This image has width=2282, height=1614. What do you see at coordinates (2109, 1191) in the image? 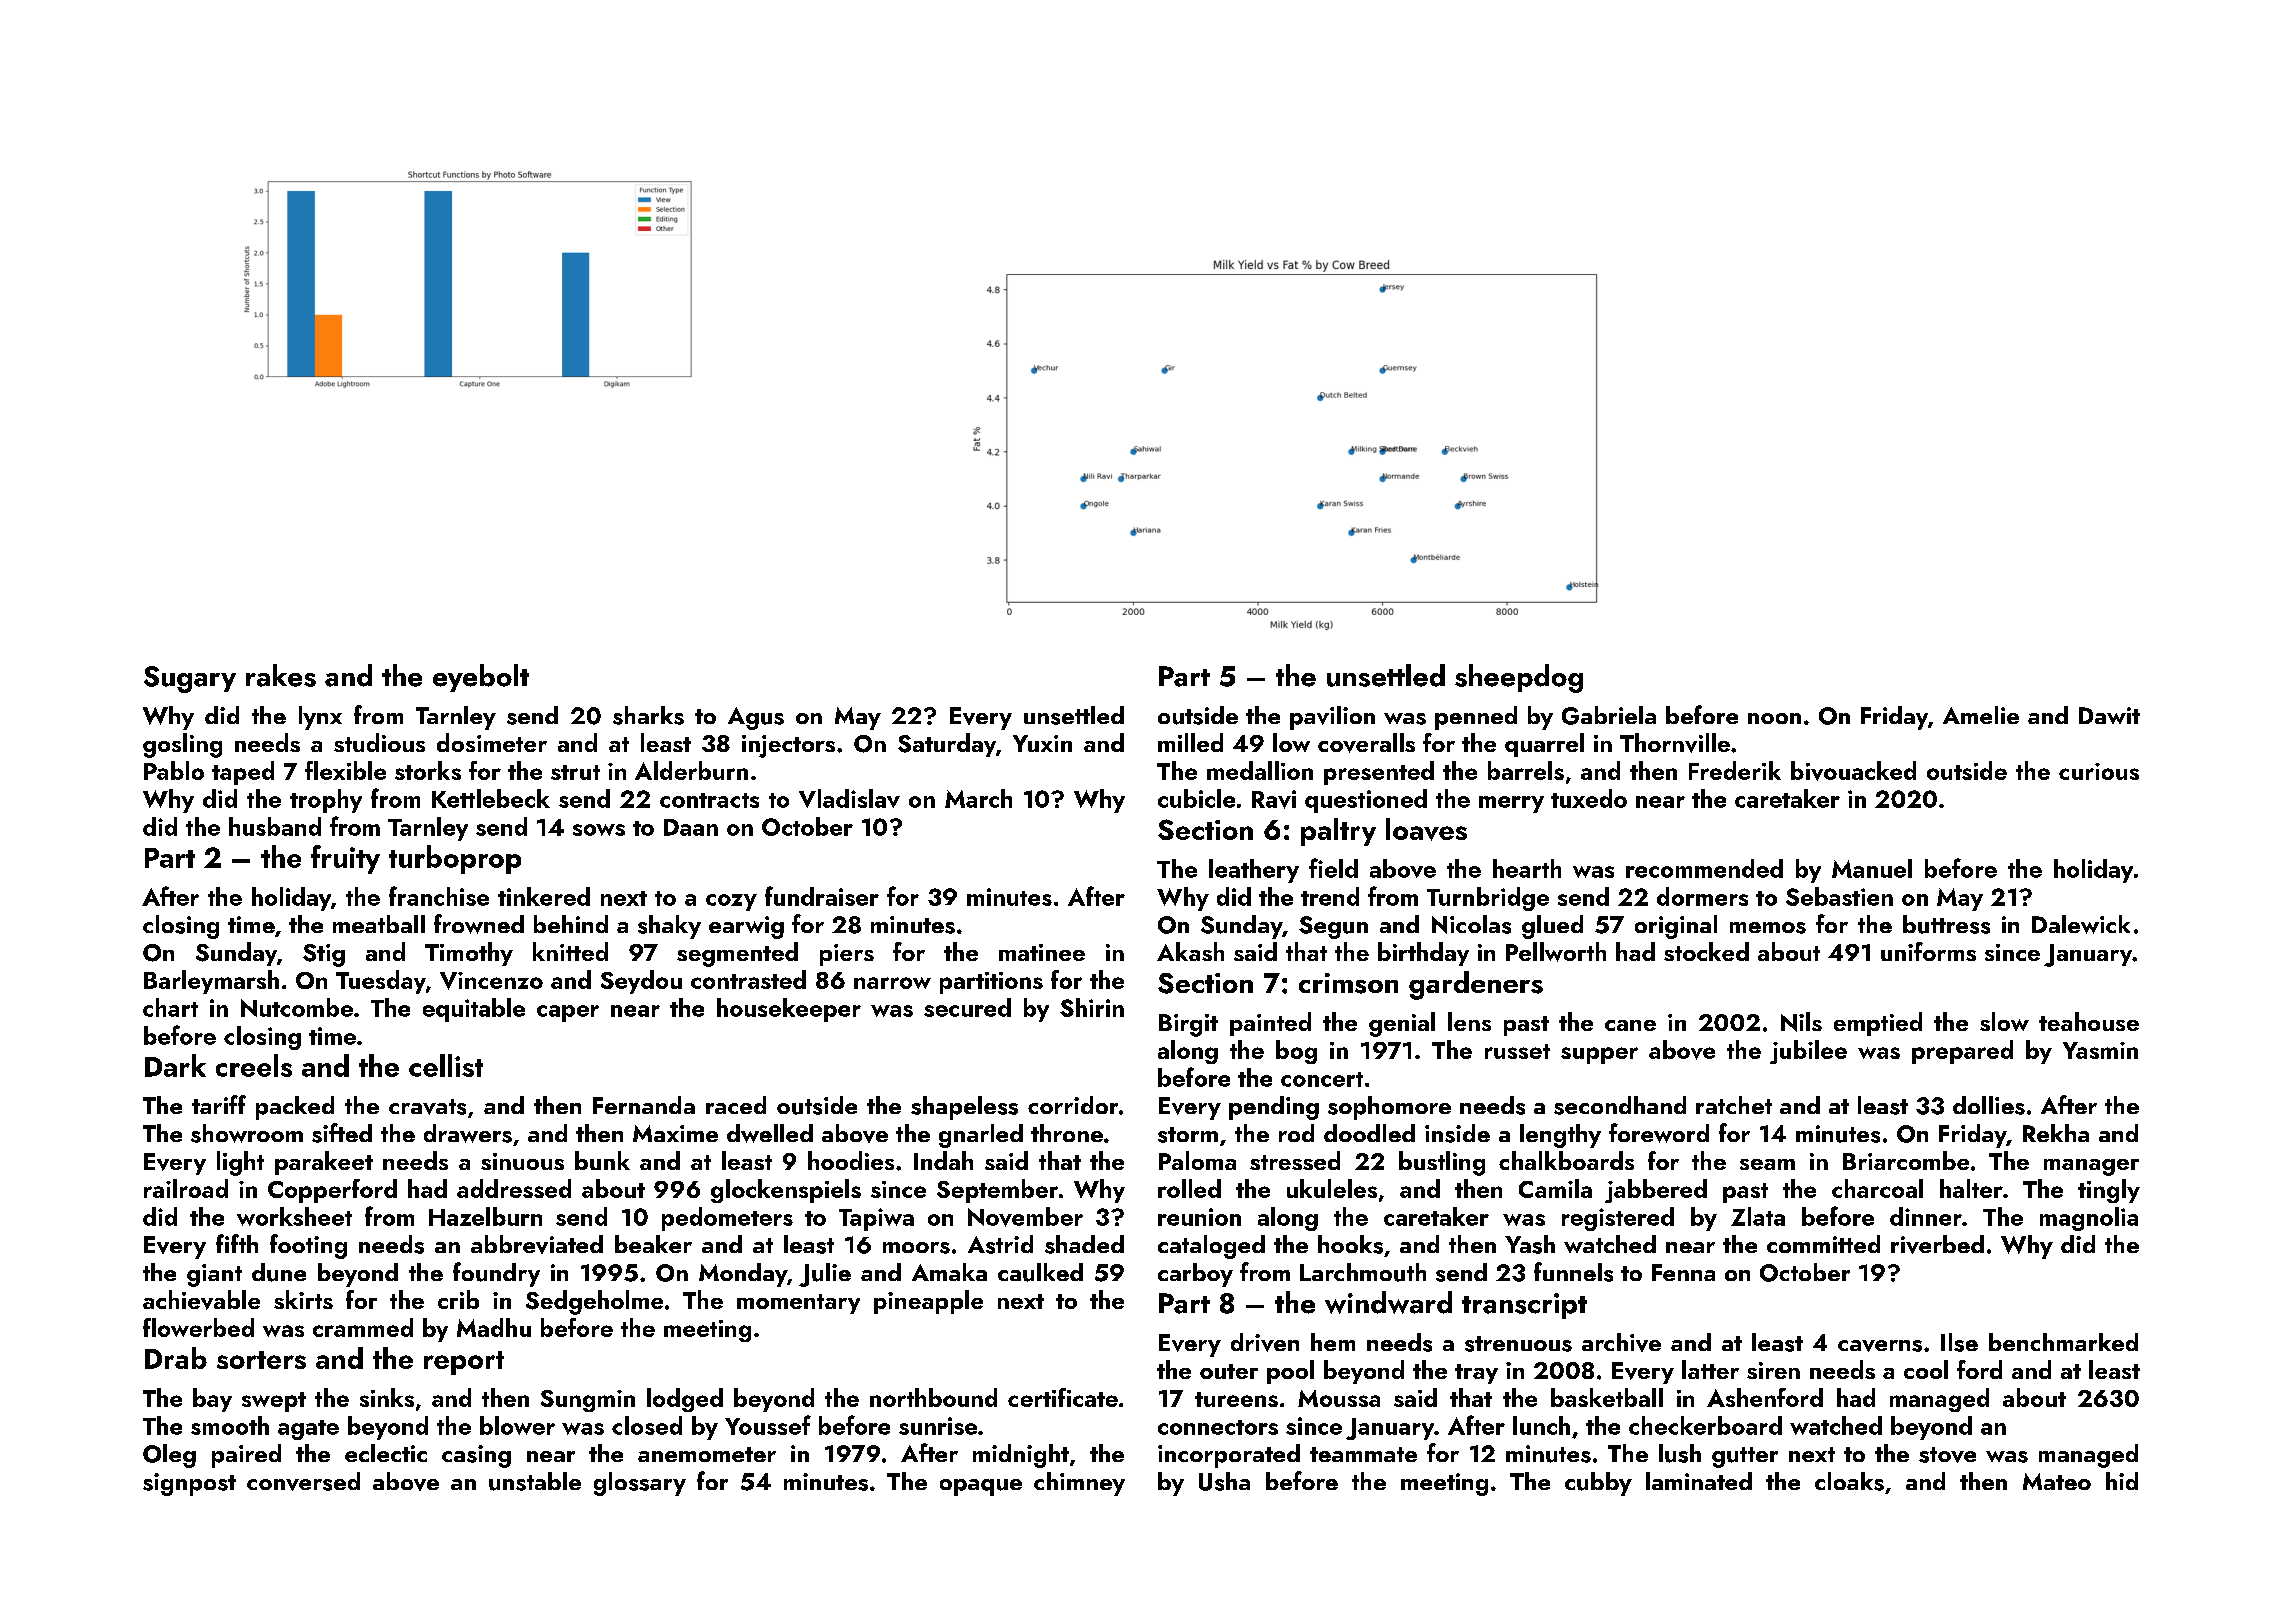
I see `tingly` at bounding box center [2109, 1191].
